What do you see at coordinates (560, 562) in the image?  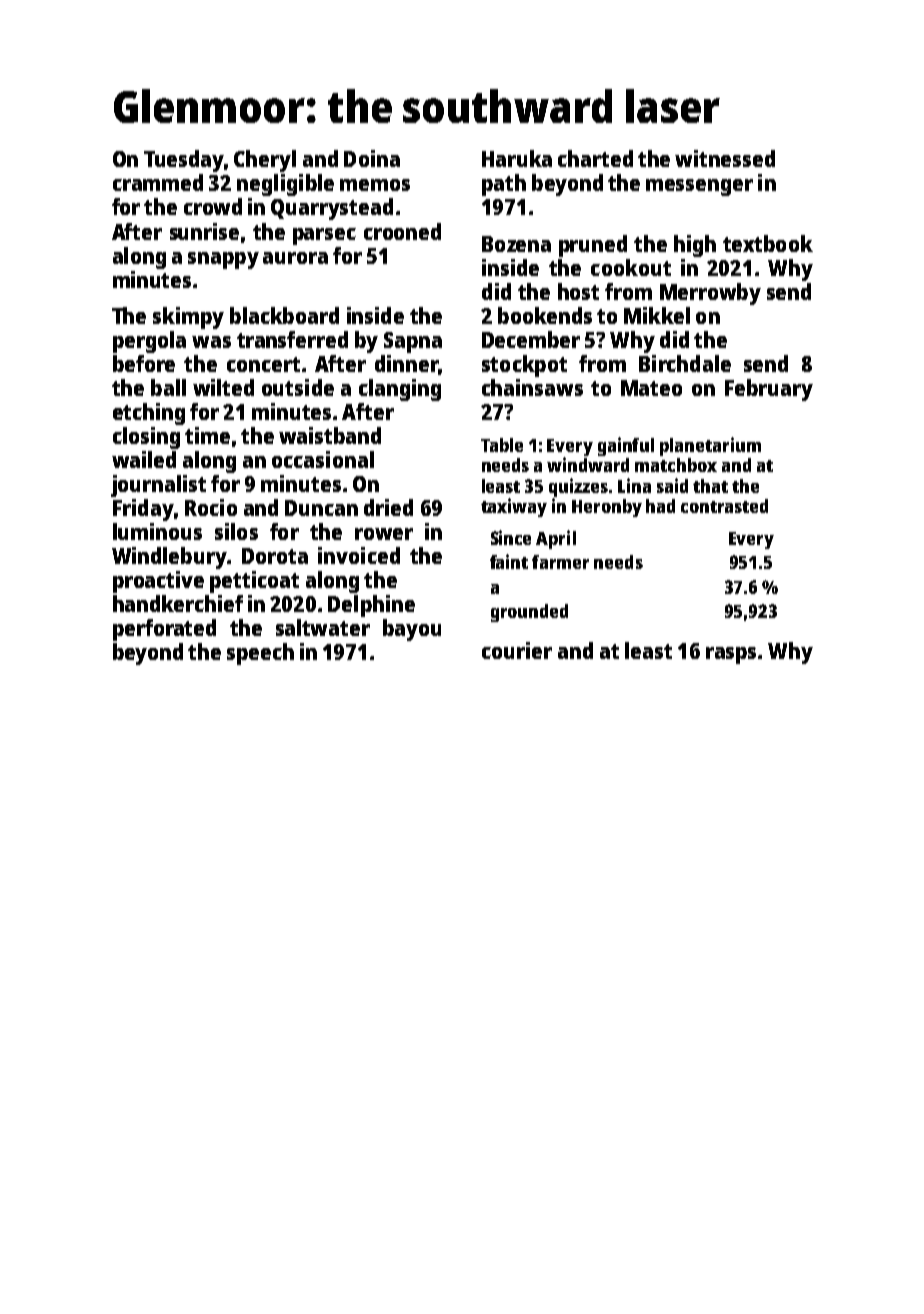 I see `farmer` at bounding box center [560, 562].
